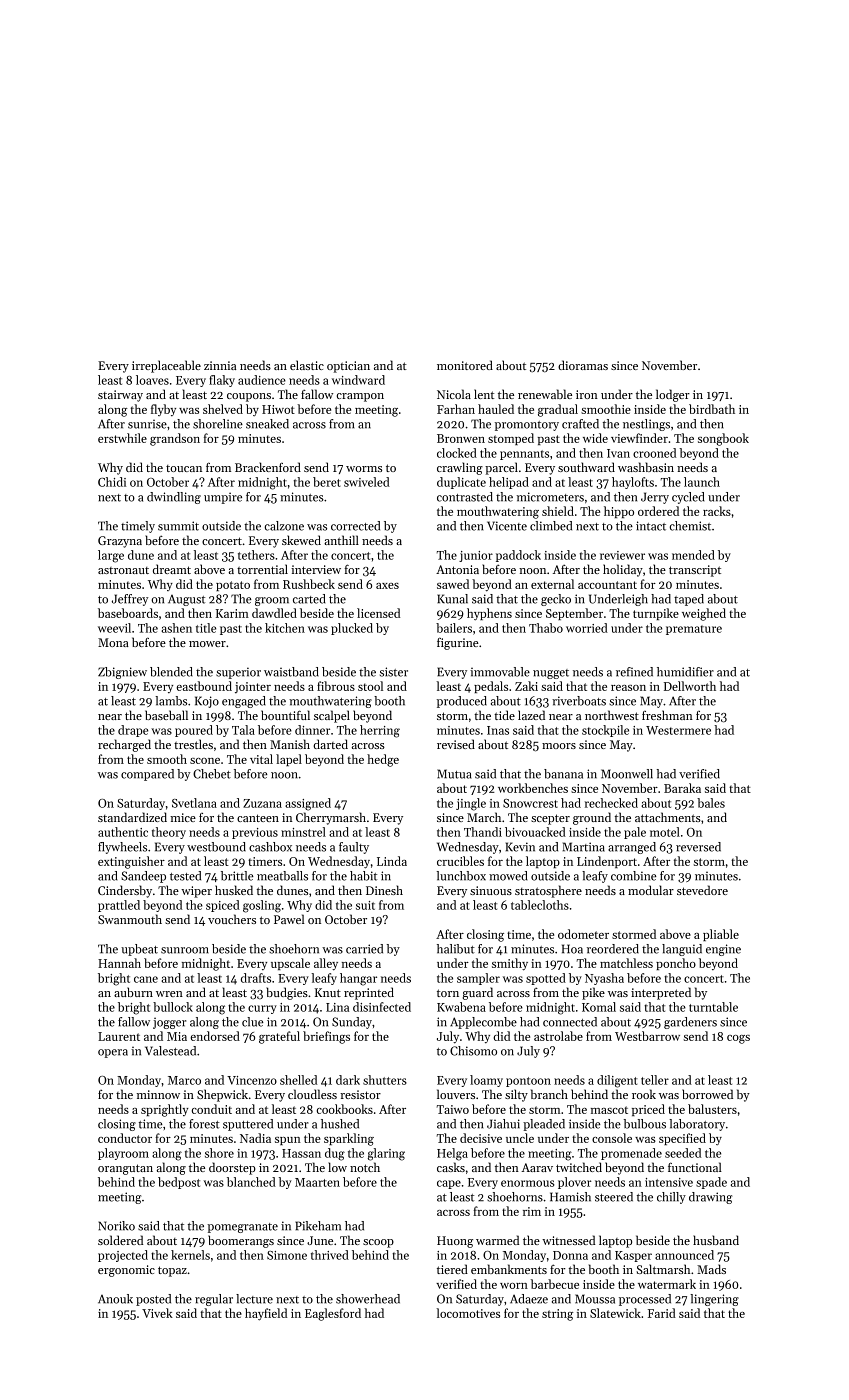  Describe the element at coordinates (544, 1125) in the page. I see `pleaded` at that location.
